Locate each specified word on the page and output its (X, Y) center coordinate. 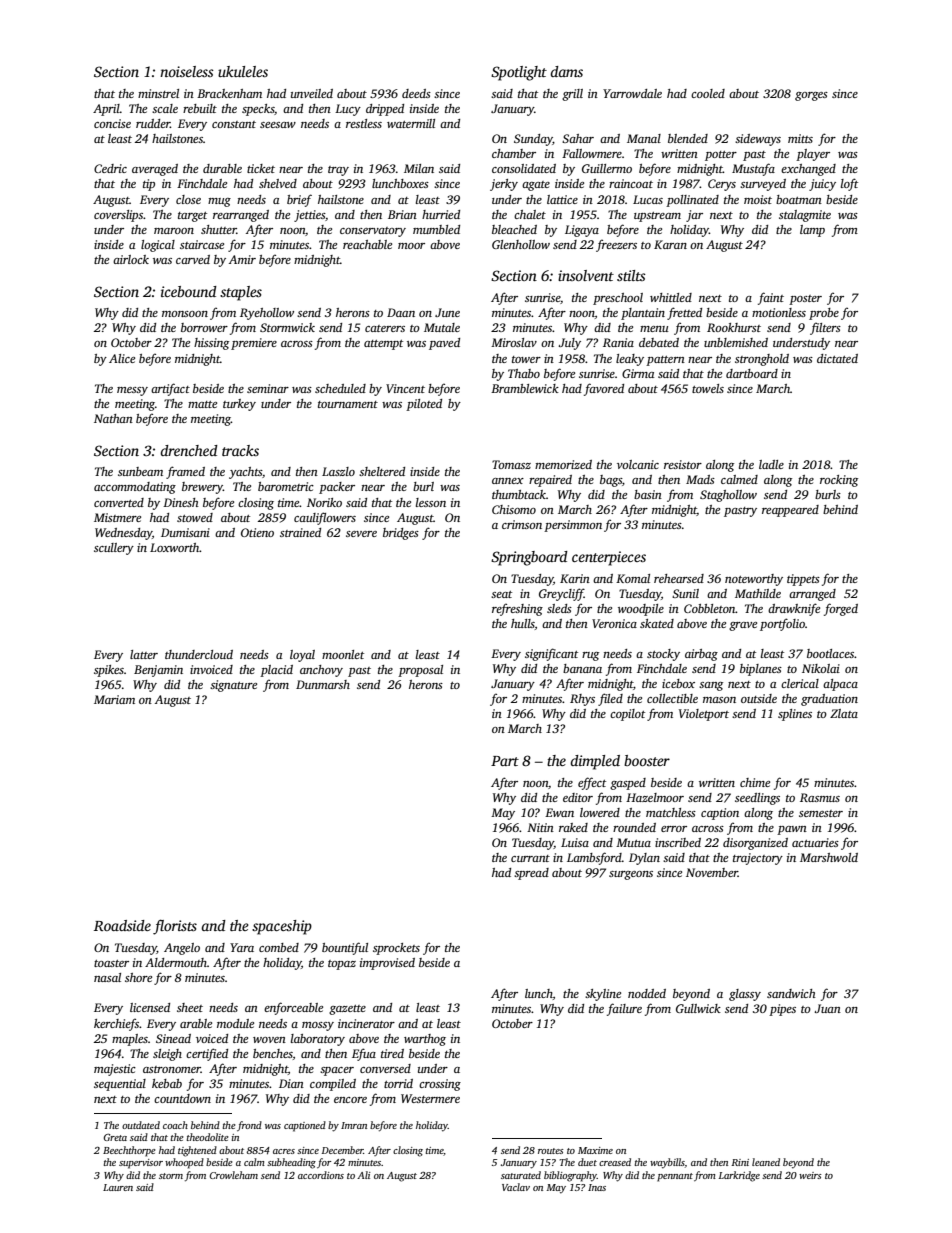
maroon (174, 231)
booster (647, 760)
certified (207, 1054)
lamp (812, 231)
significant (551, 654)
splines (795, 715)
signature (233, 686)
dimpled (595, 762)
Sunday (533, 140)
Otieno (257, 532)
